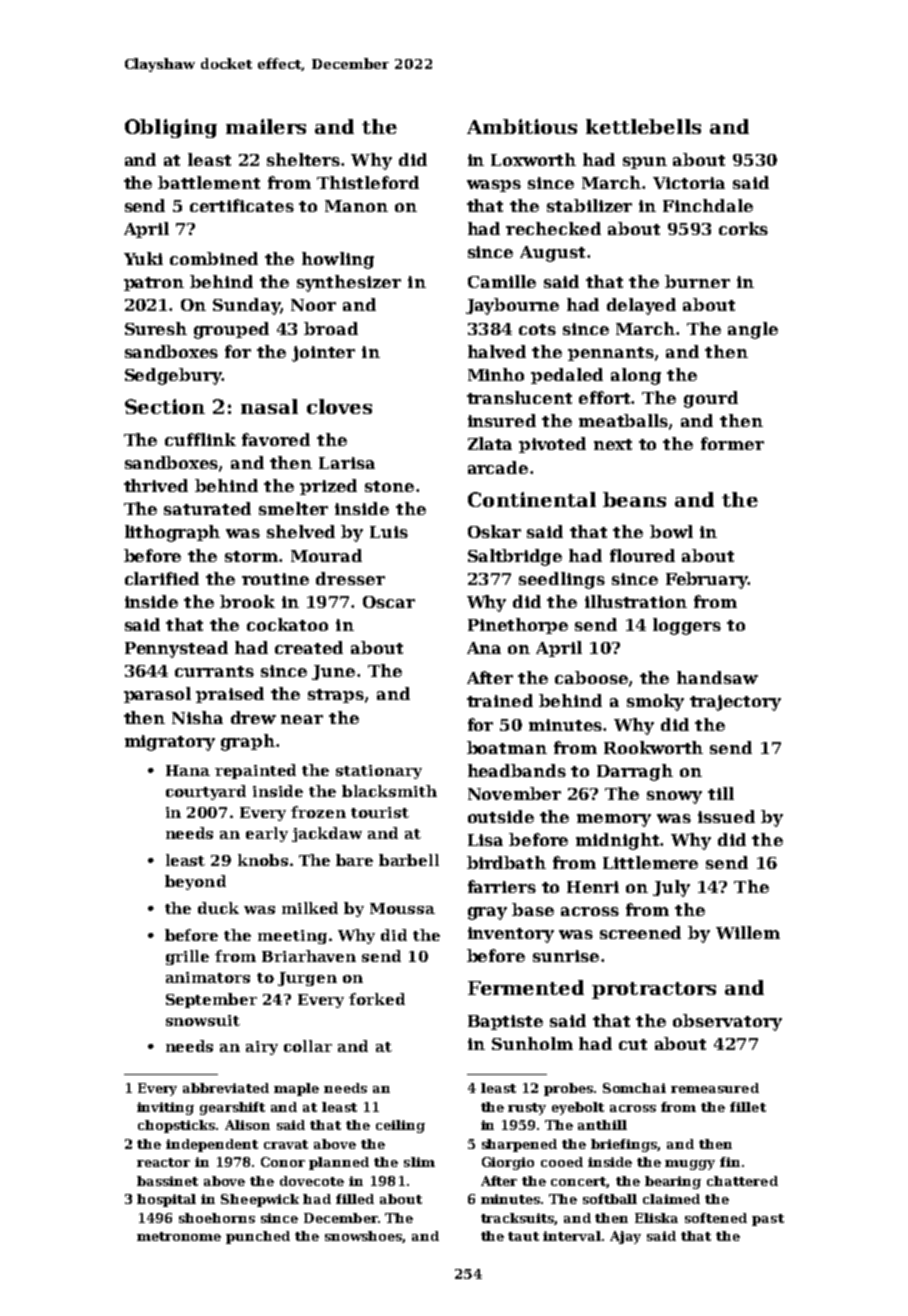 The width and height of the page is (908, 1316). Describe the element at coordinates (364, 1237) in the page. I see `snowshoes` at that location.
